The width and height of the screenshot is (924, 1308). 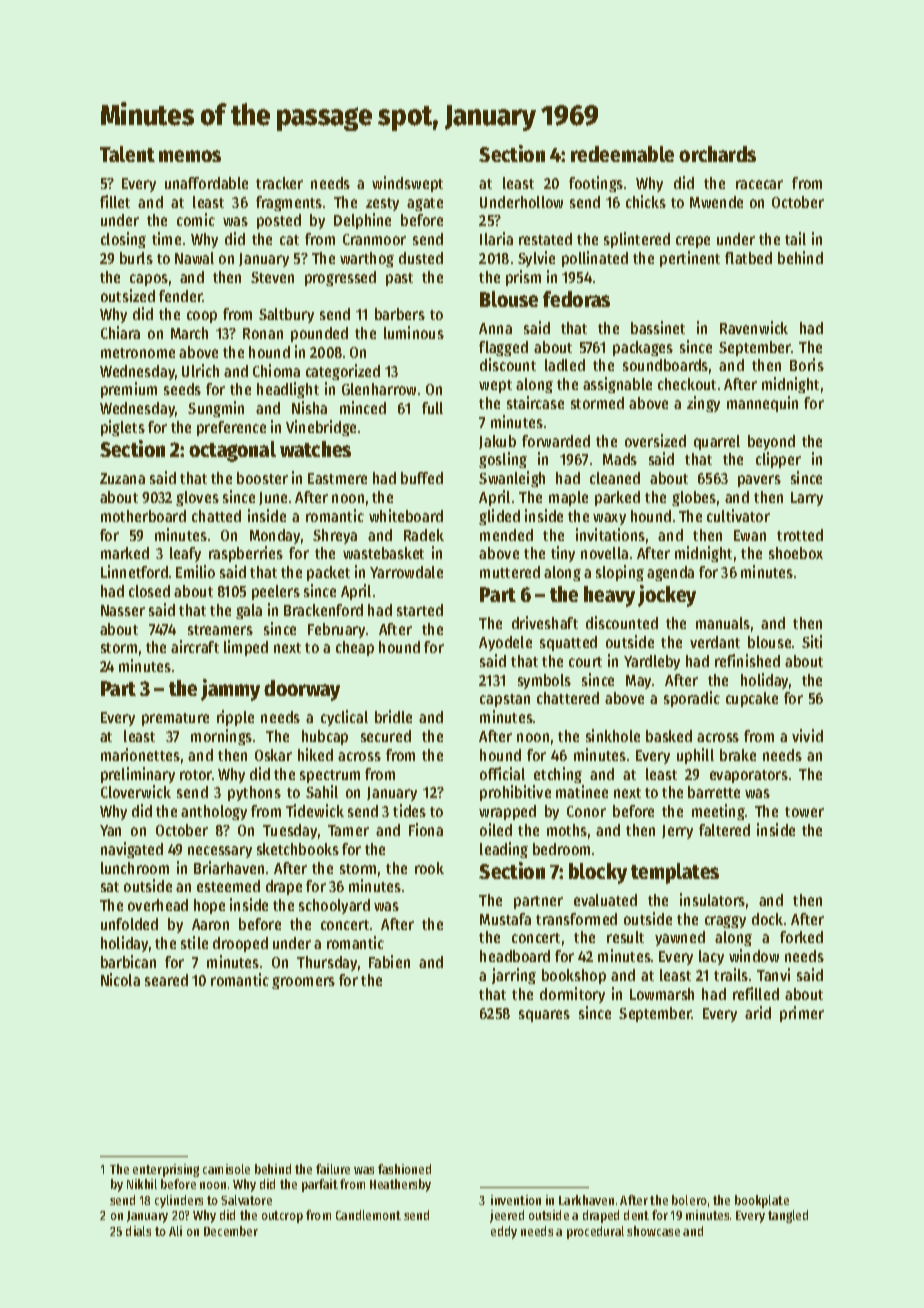 What do you see at coordinates (759, 184) in the screenshot?
I see `racecar` at bounding box center [759, 184].
